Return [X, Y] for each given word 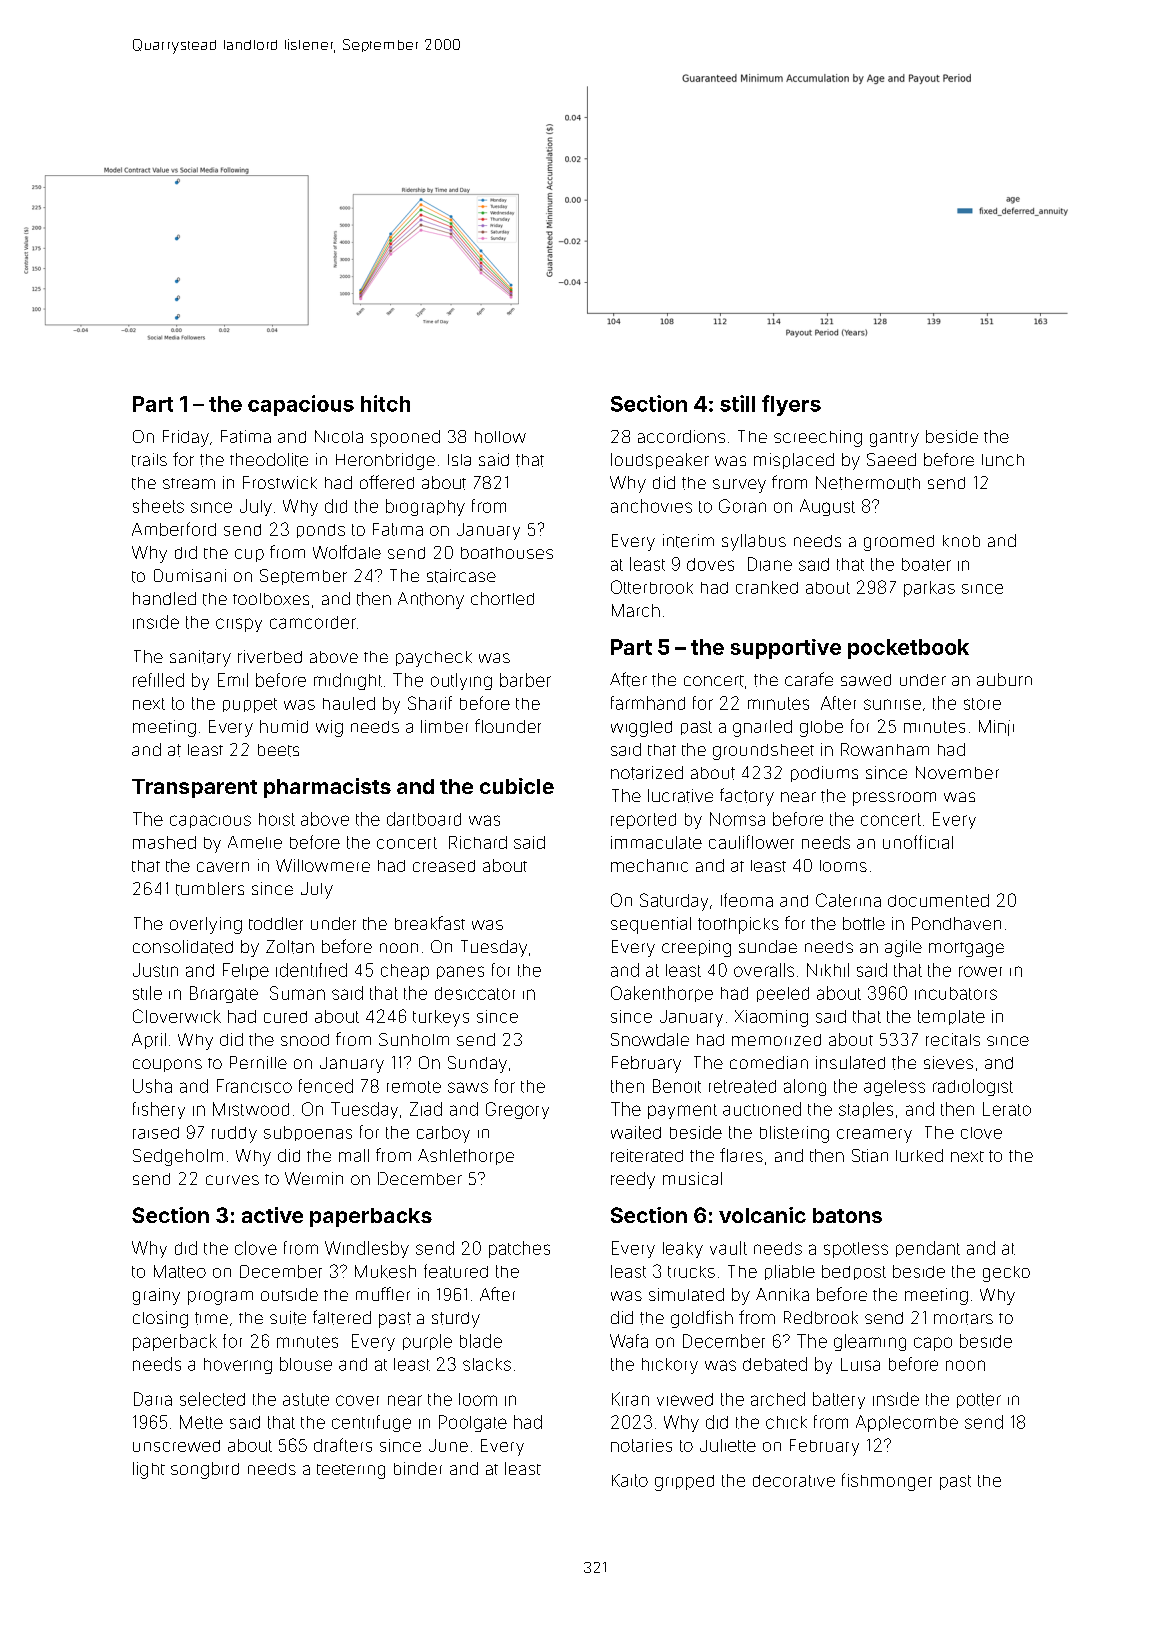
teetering [351, 1471]
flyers [791, 405]
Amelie [255, 842]
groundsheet [763, 752]
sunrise [892, 704]
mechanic [649, 865]
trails [149, 460]
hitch [385, 403]
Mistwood [251, 1109]
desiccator [475, 993]
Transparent [194, 788]
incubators [956, 993]
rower [980, 971]
